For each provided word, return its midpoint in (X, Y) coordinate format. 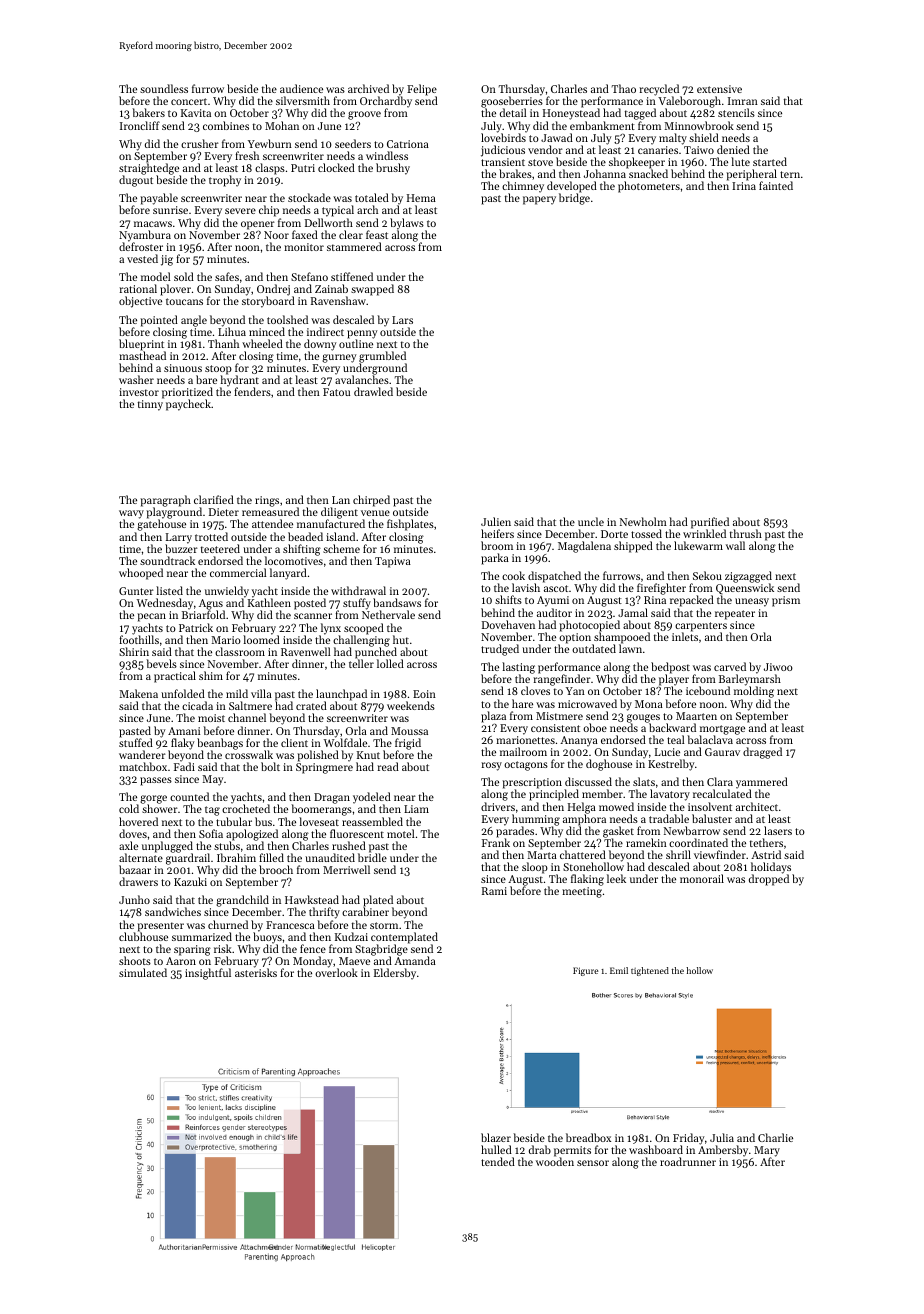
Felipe (422, 90)
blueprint (141, 345)
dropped (769, 880)
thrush (746, 533)
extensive (719, 89)
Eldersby (395, 974)
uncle (591, 521)
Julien (496, 521)
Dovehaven (508, 624)
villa (261, 693)
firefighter (661, 589)
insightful (208, 974)
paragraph (166, 501)
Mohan (282, 125)
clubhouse (143, 936)
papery (539, 200)
